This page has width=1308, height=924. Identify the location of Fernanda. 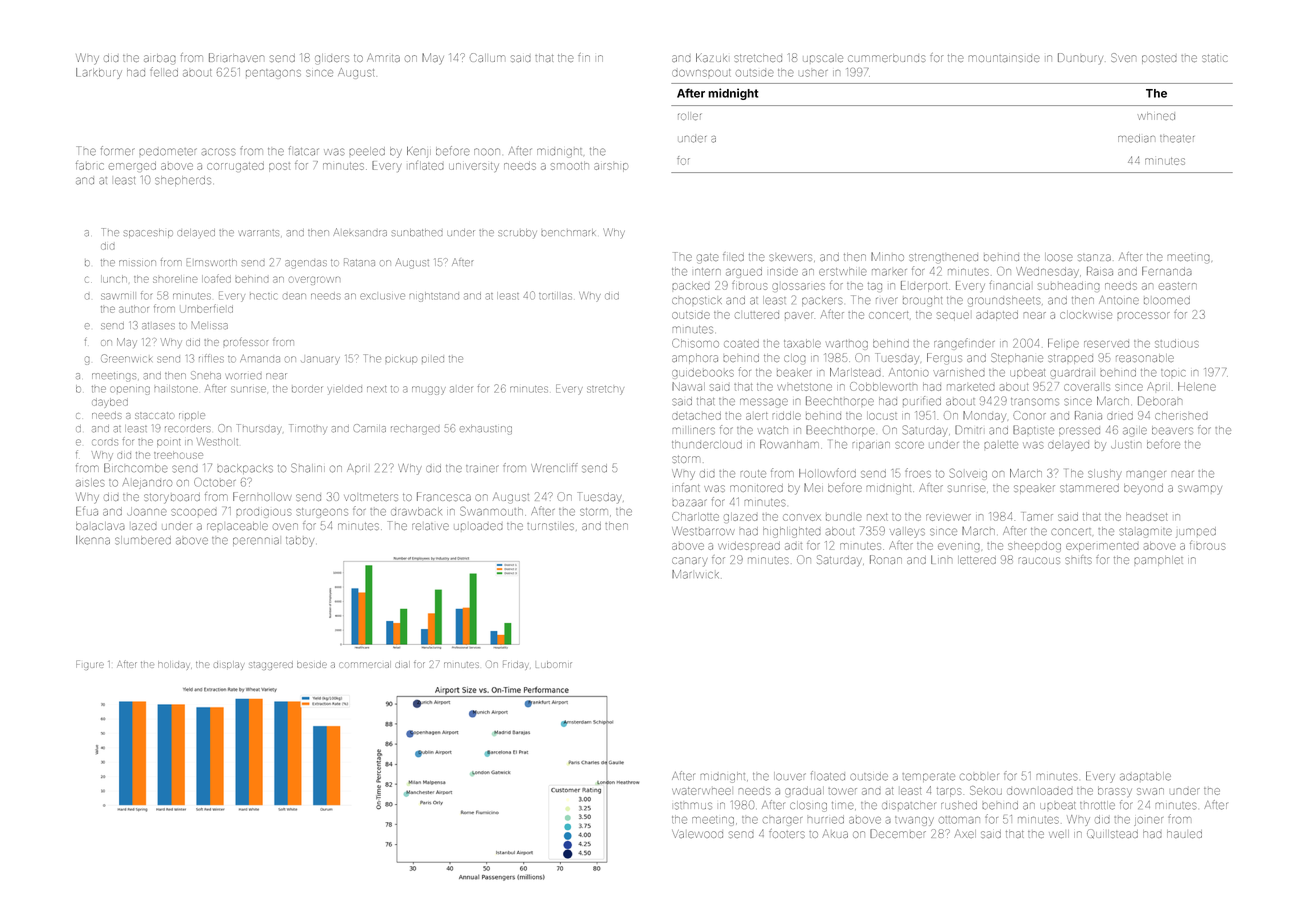
(1167, 271).
